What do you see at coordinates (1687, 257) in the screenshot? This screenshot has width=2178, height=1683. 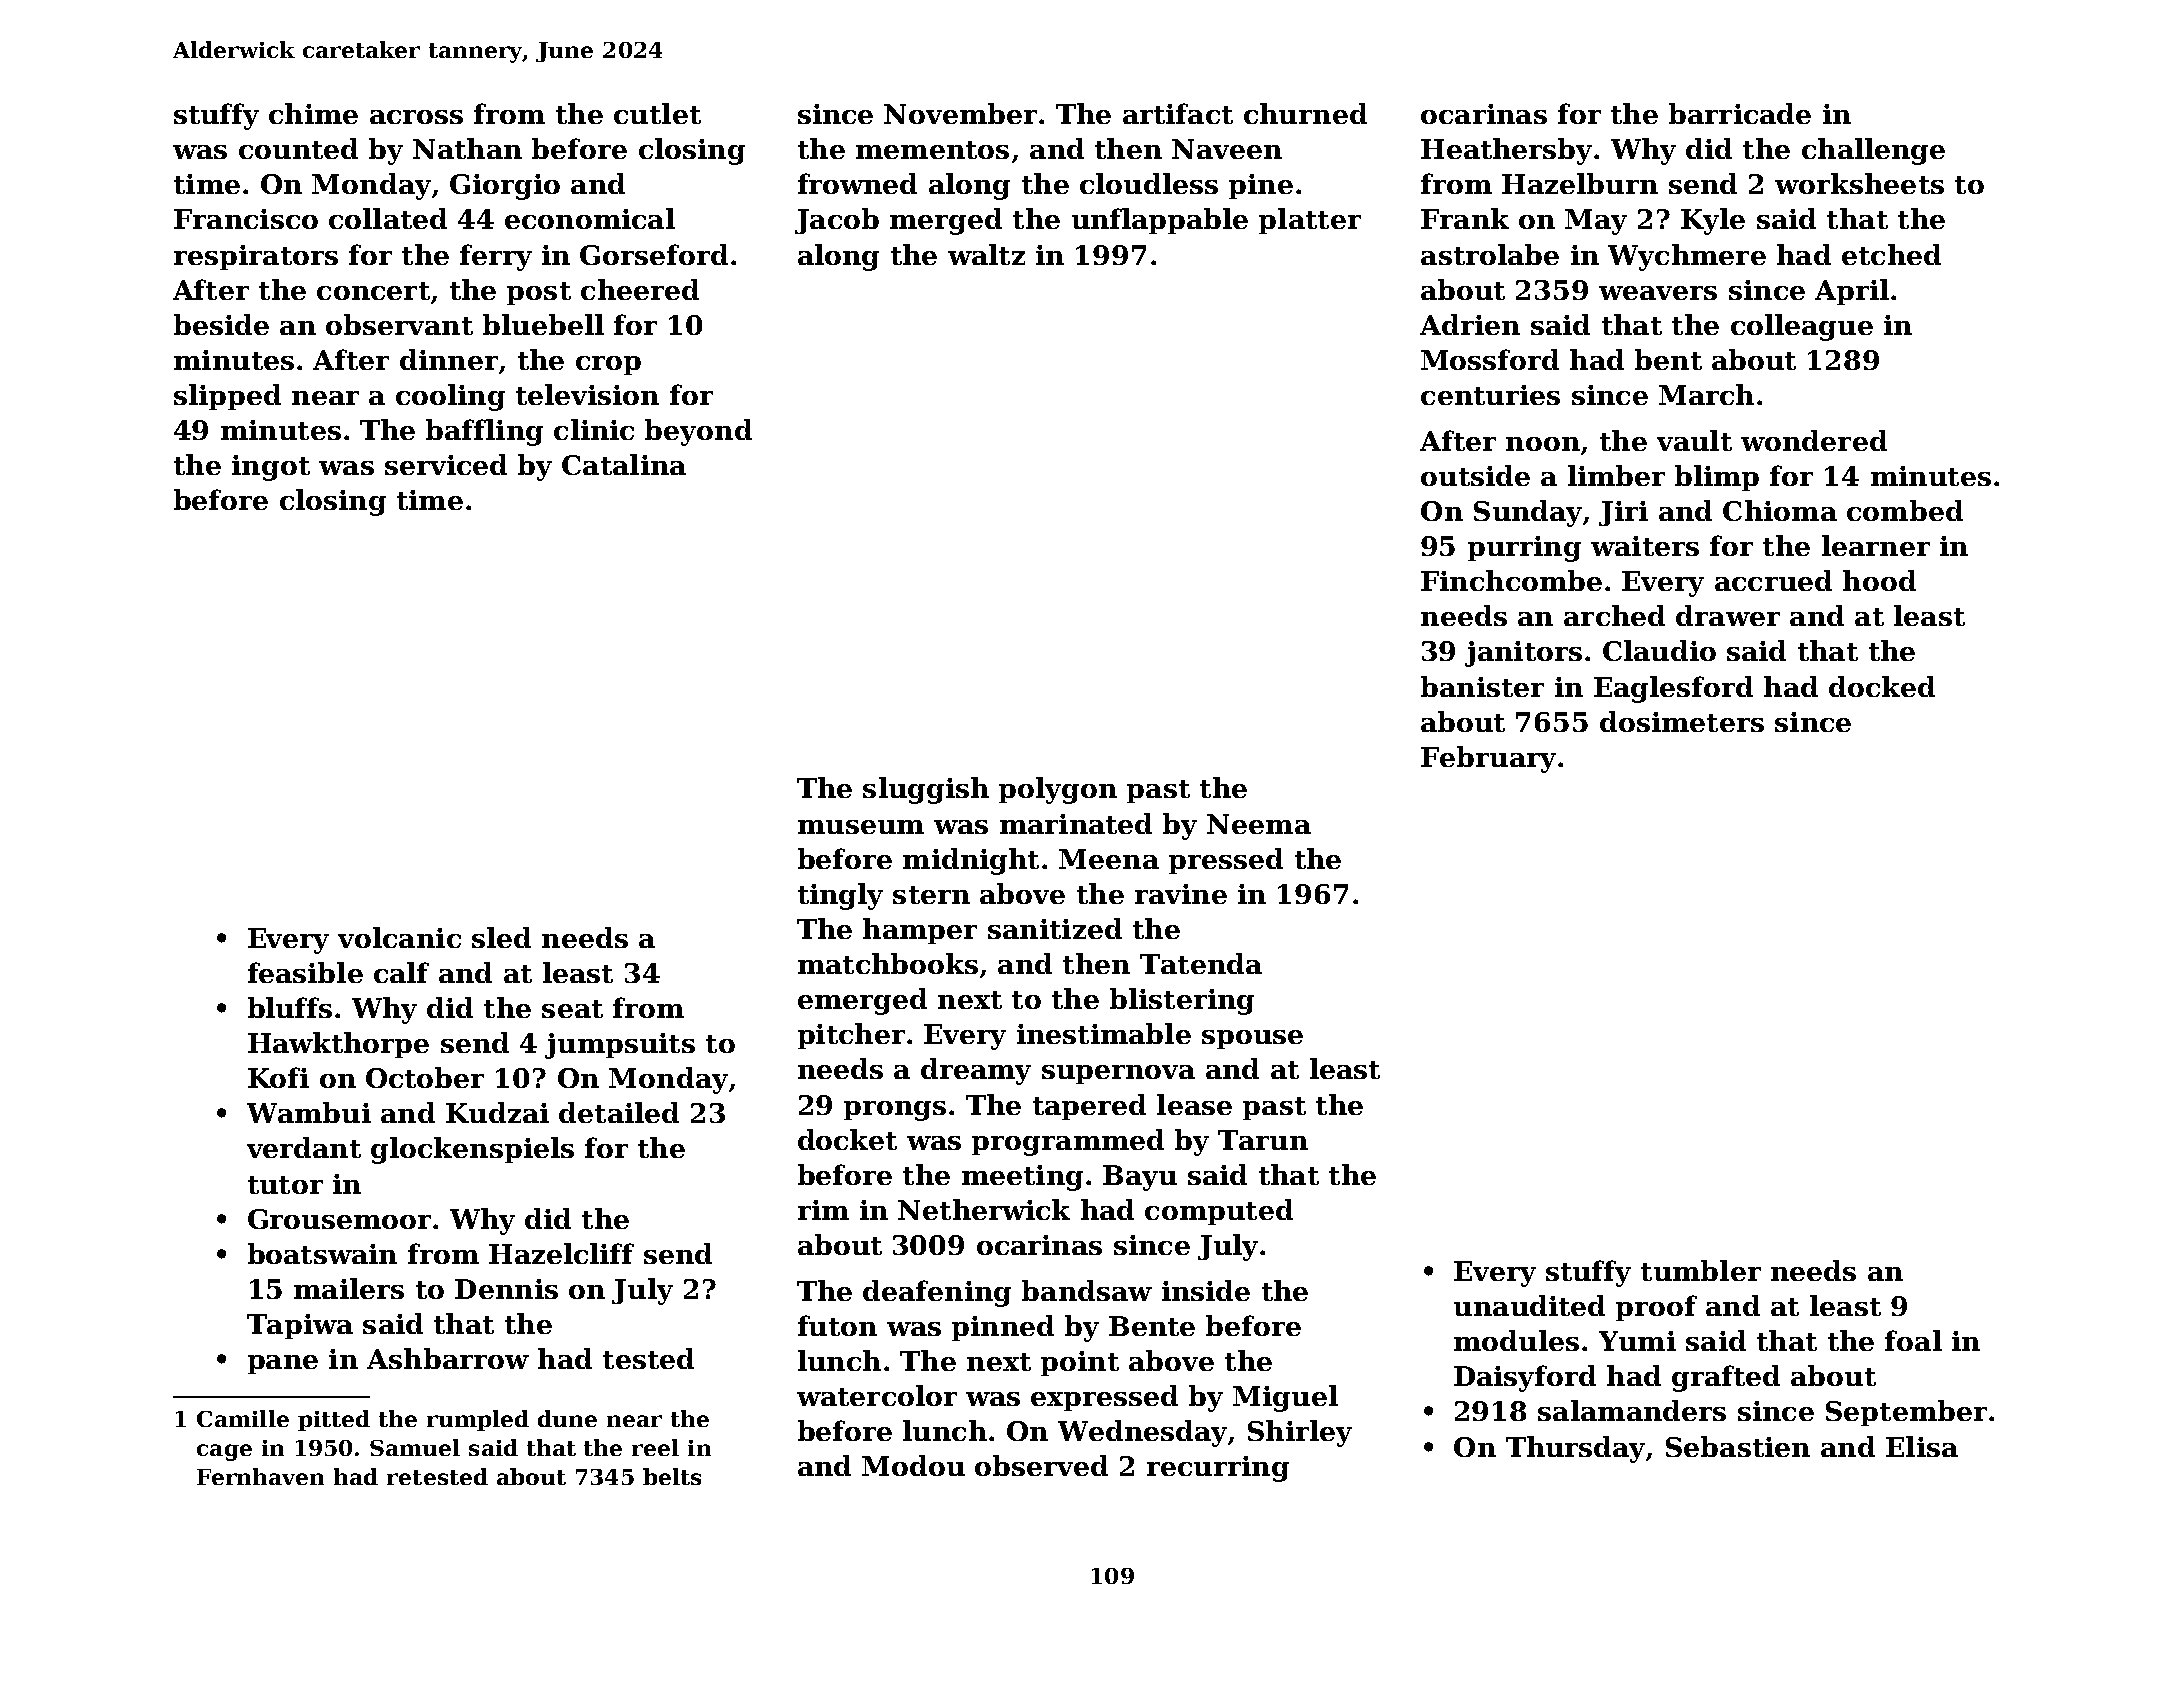 I see `Wychmere` at bounding box center [1687, 257].
